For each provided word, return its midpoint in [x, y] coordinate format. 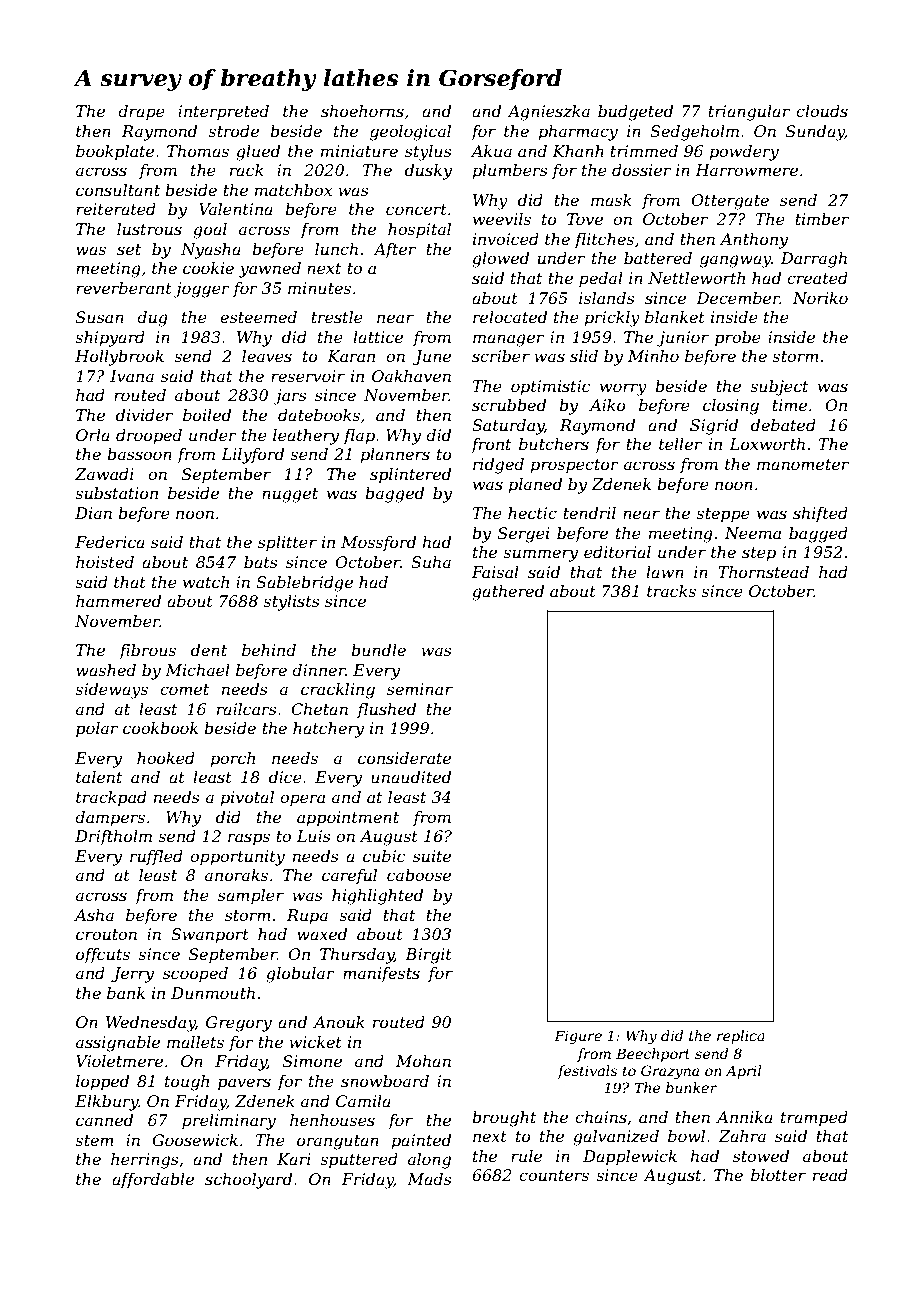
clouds [822, 111]
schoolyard [248, 1181]
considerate [404, 758]
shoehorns [362, 111]
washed [106, 670]
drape [141, 113]
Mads [429, 1179]
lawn [665, 572]
